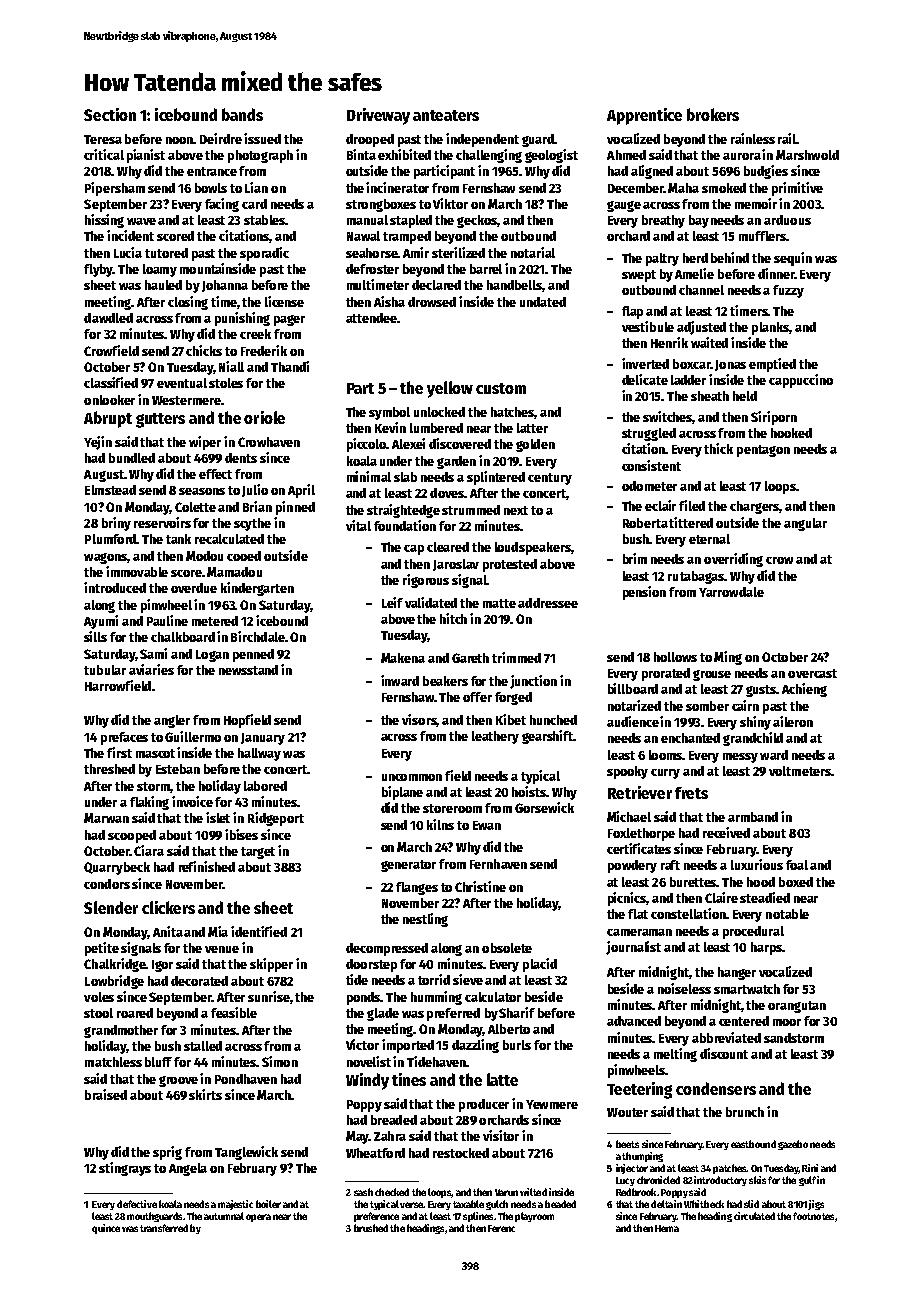  What do you see at coordinates (167, 1153) in the page?
I see `sprig` at bounding box center [167, 1153].
